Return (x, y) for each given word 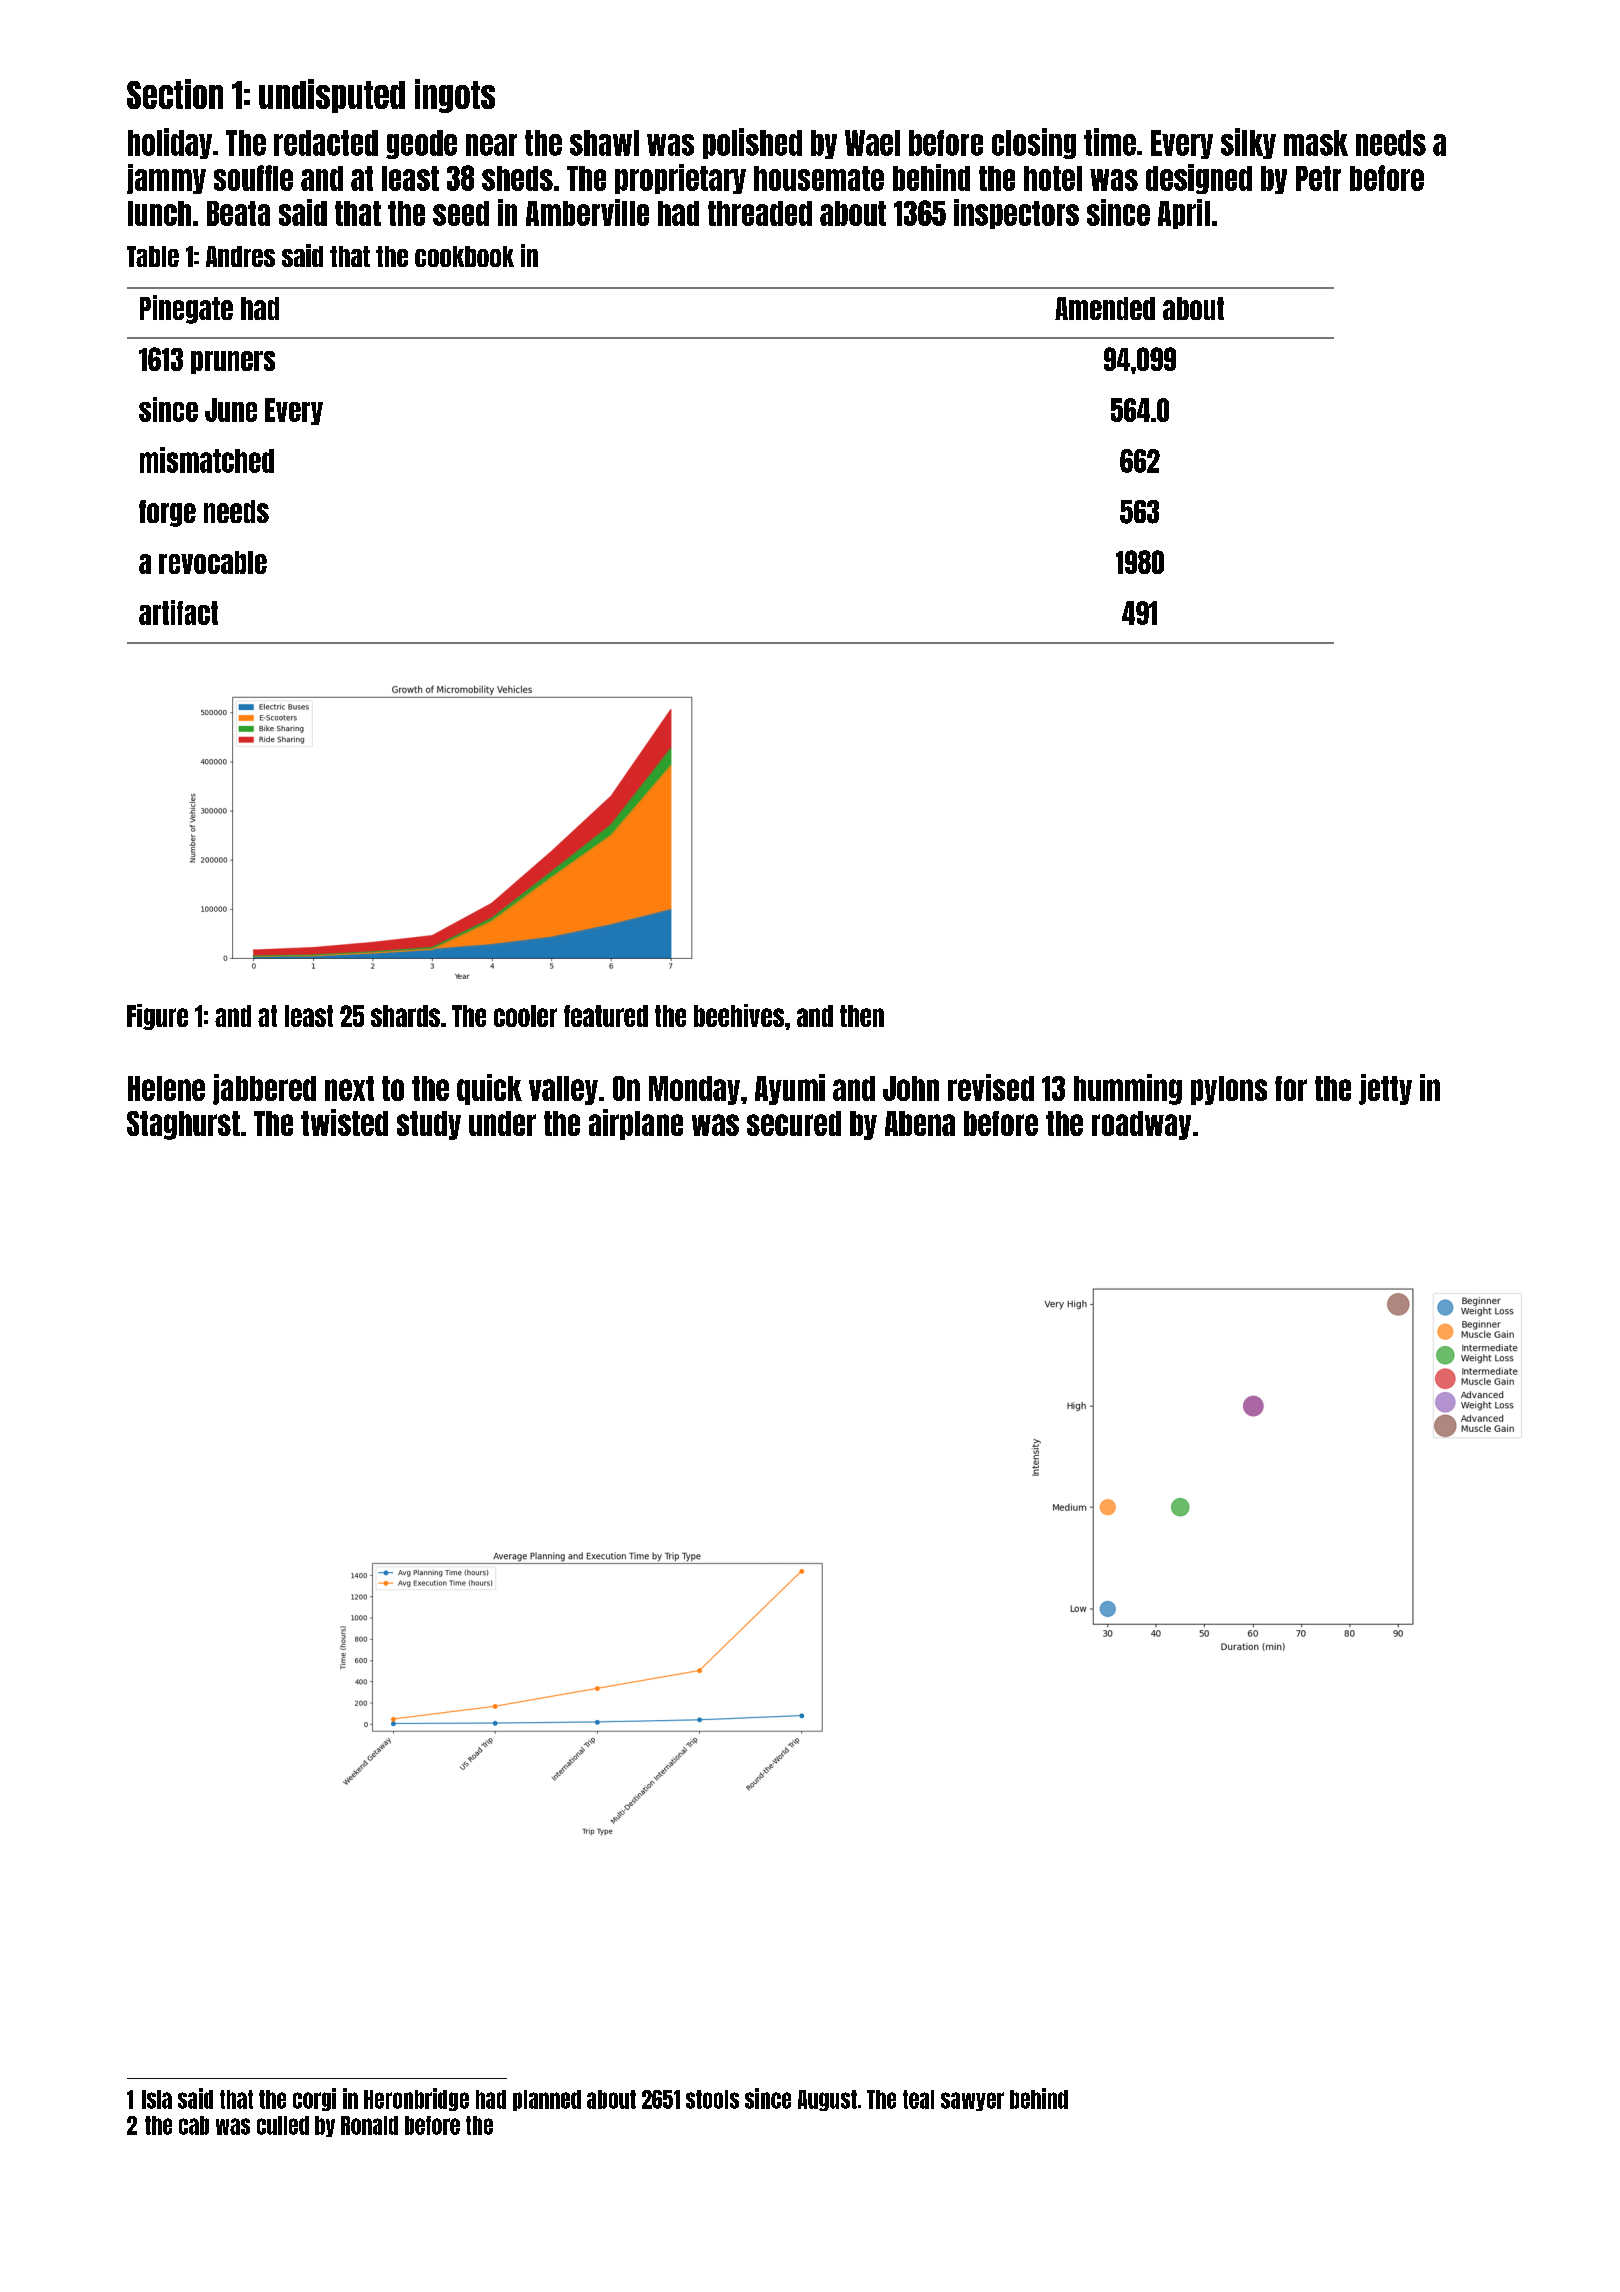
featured (606, 1016)
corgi (314, 2099)
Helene (166, 1088)
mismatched (207, 460)
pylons (1229, 1090)
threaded (760, 213)
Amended (1105, 308)
